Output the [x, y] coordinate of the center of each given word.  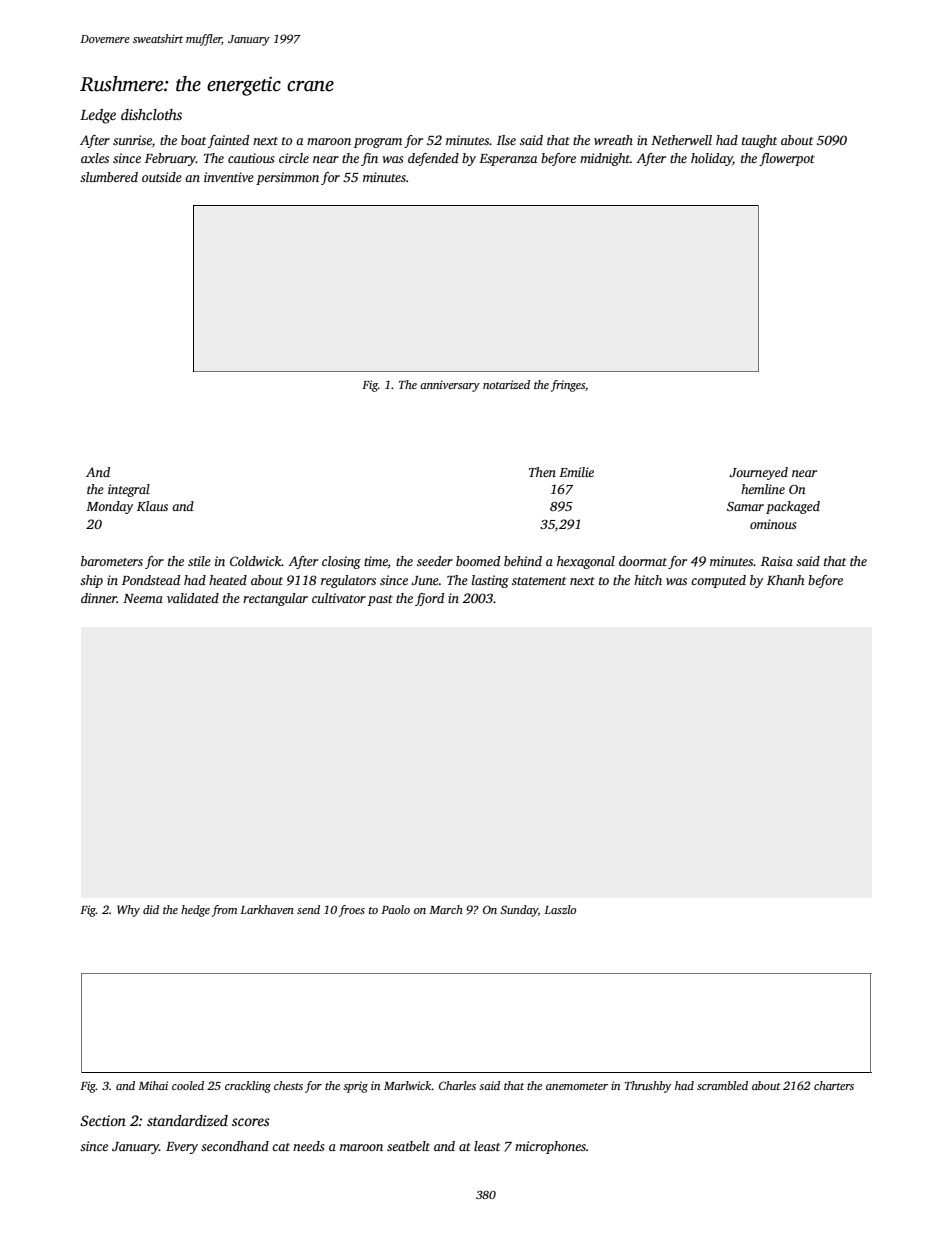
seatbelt [408, 1146]
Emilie [576, 472]
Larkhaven [267, 909]
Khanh [785, 580]
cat [281, 1147]
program [378, 143]
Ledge [98, 116]
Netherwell [681, 140]
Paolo [395, 909]
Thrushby [648, 1087]
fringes [568, 386]
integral [129, 490]
